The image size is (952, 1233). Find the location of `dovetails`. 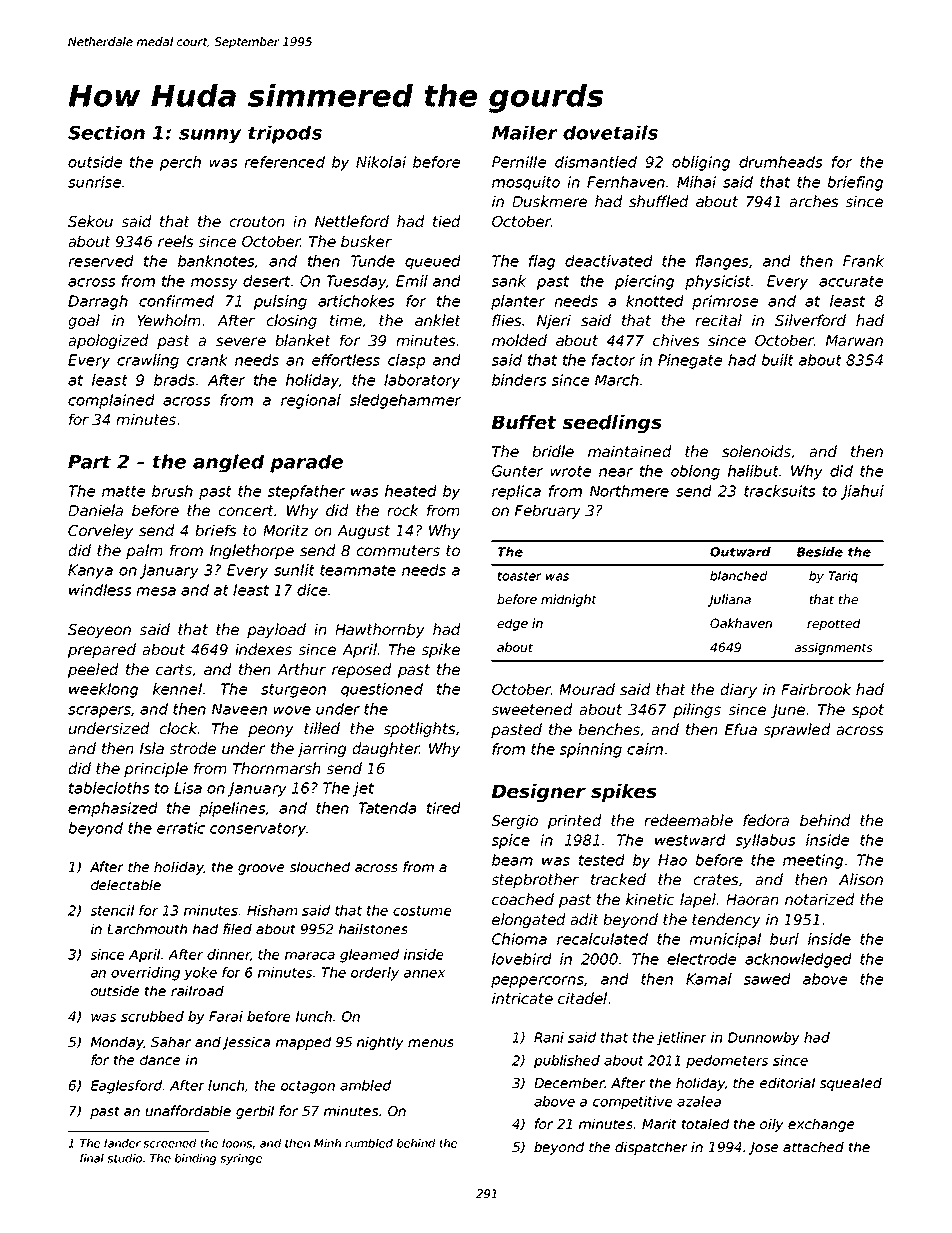

dovetails is located at coordinates (610, 132).
